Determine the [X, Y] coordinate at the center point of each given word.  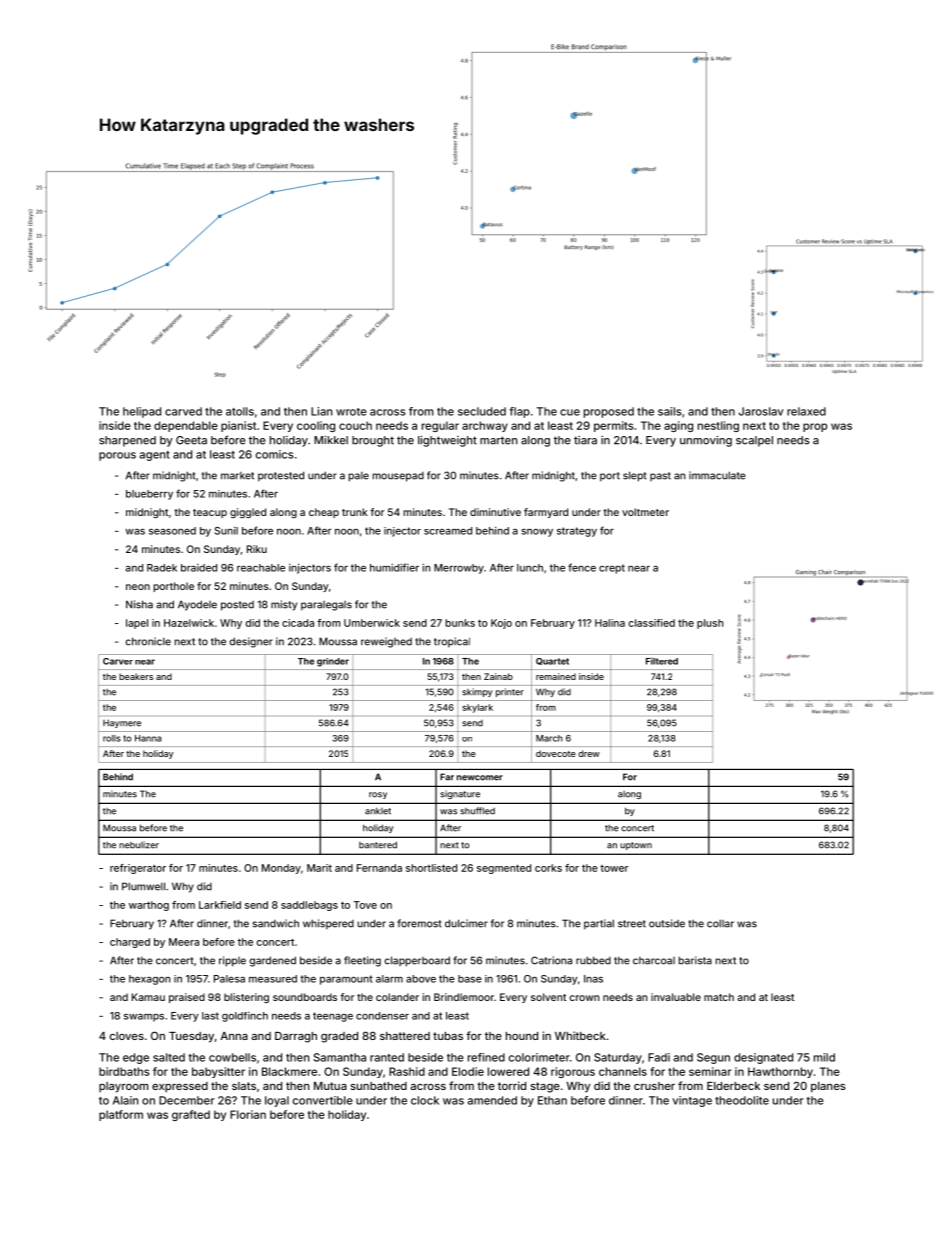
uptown [636, 846]
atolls [240, 411]
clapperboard [417, 961]
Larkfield [220, 905]
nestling [718, 426]
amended [492, 1100]
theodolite [742, 1100]
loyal [277, 1101]
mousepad [398, 477]
